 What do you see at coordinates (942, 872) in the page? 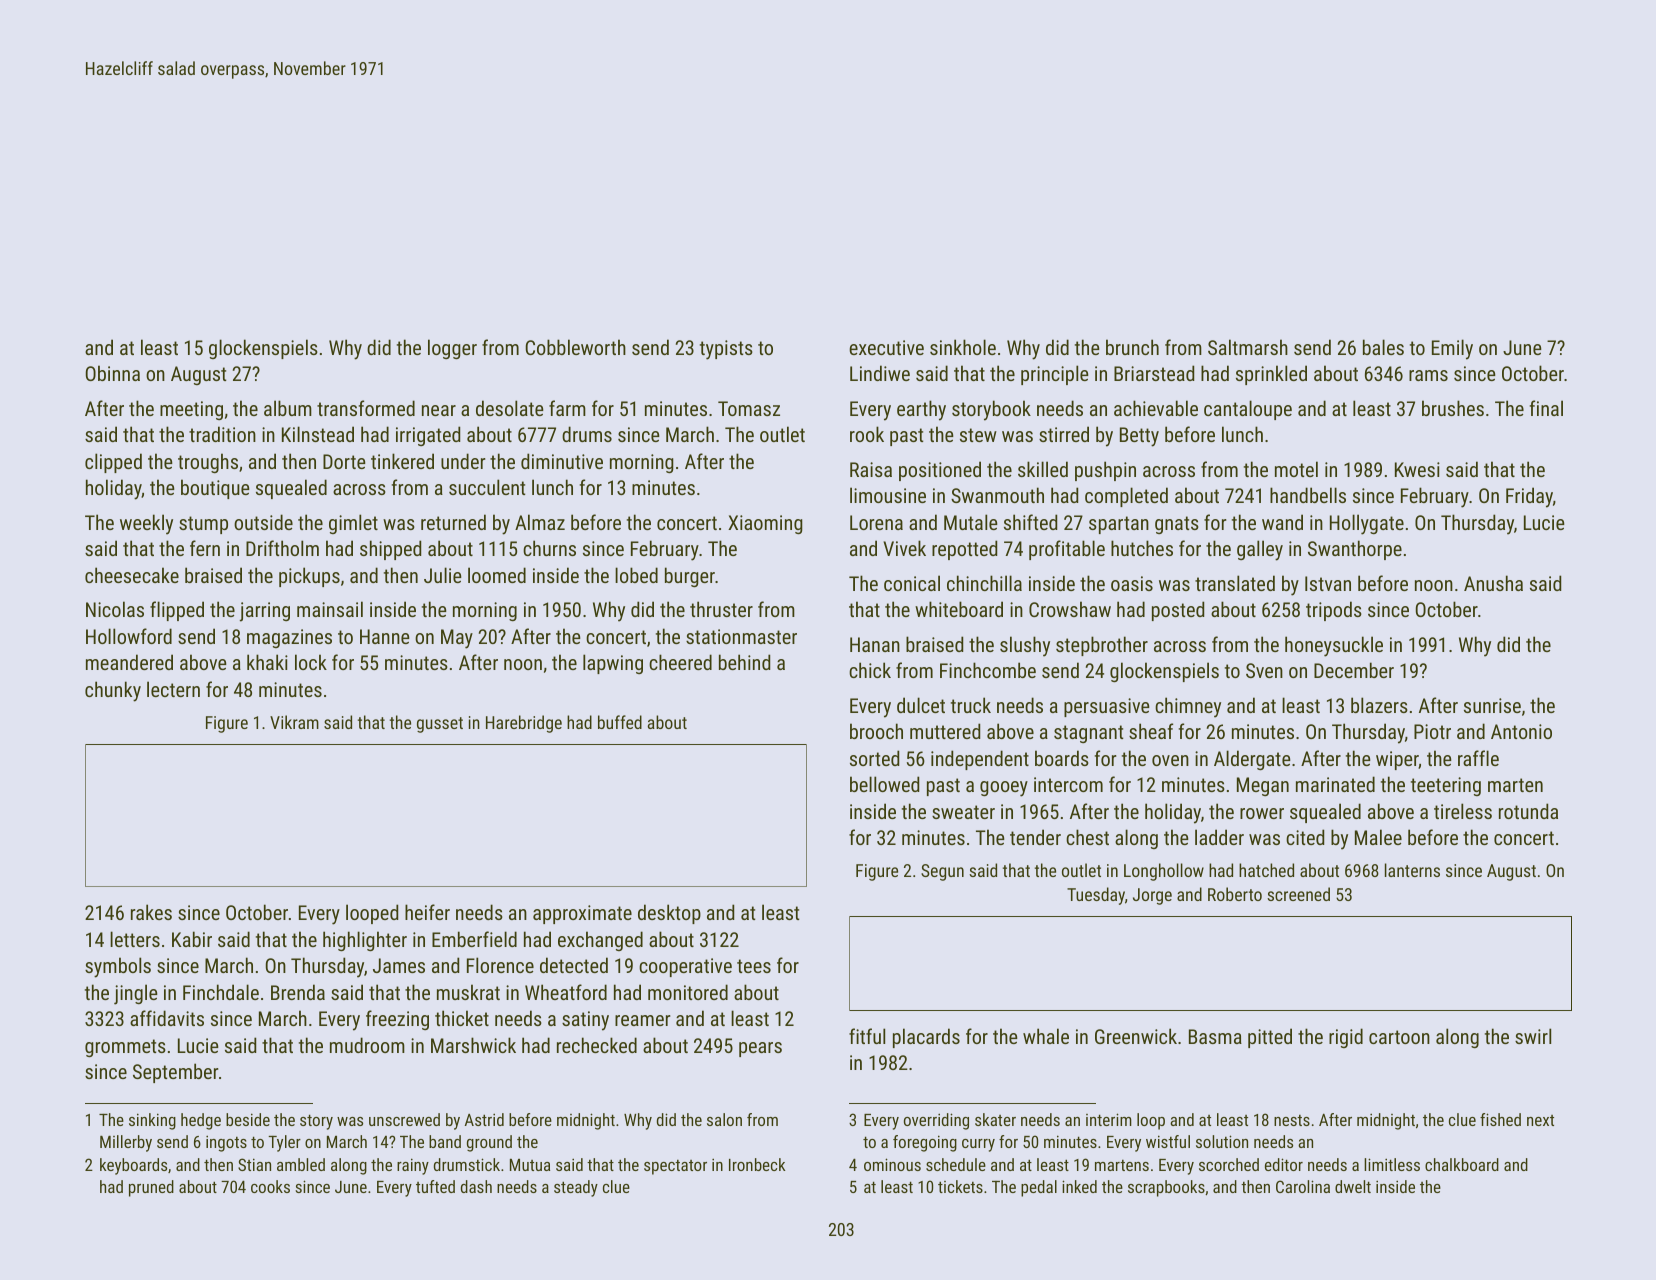
I see `Segun` at bounding box center [942, 872].
